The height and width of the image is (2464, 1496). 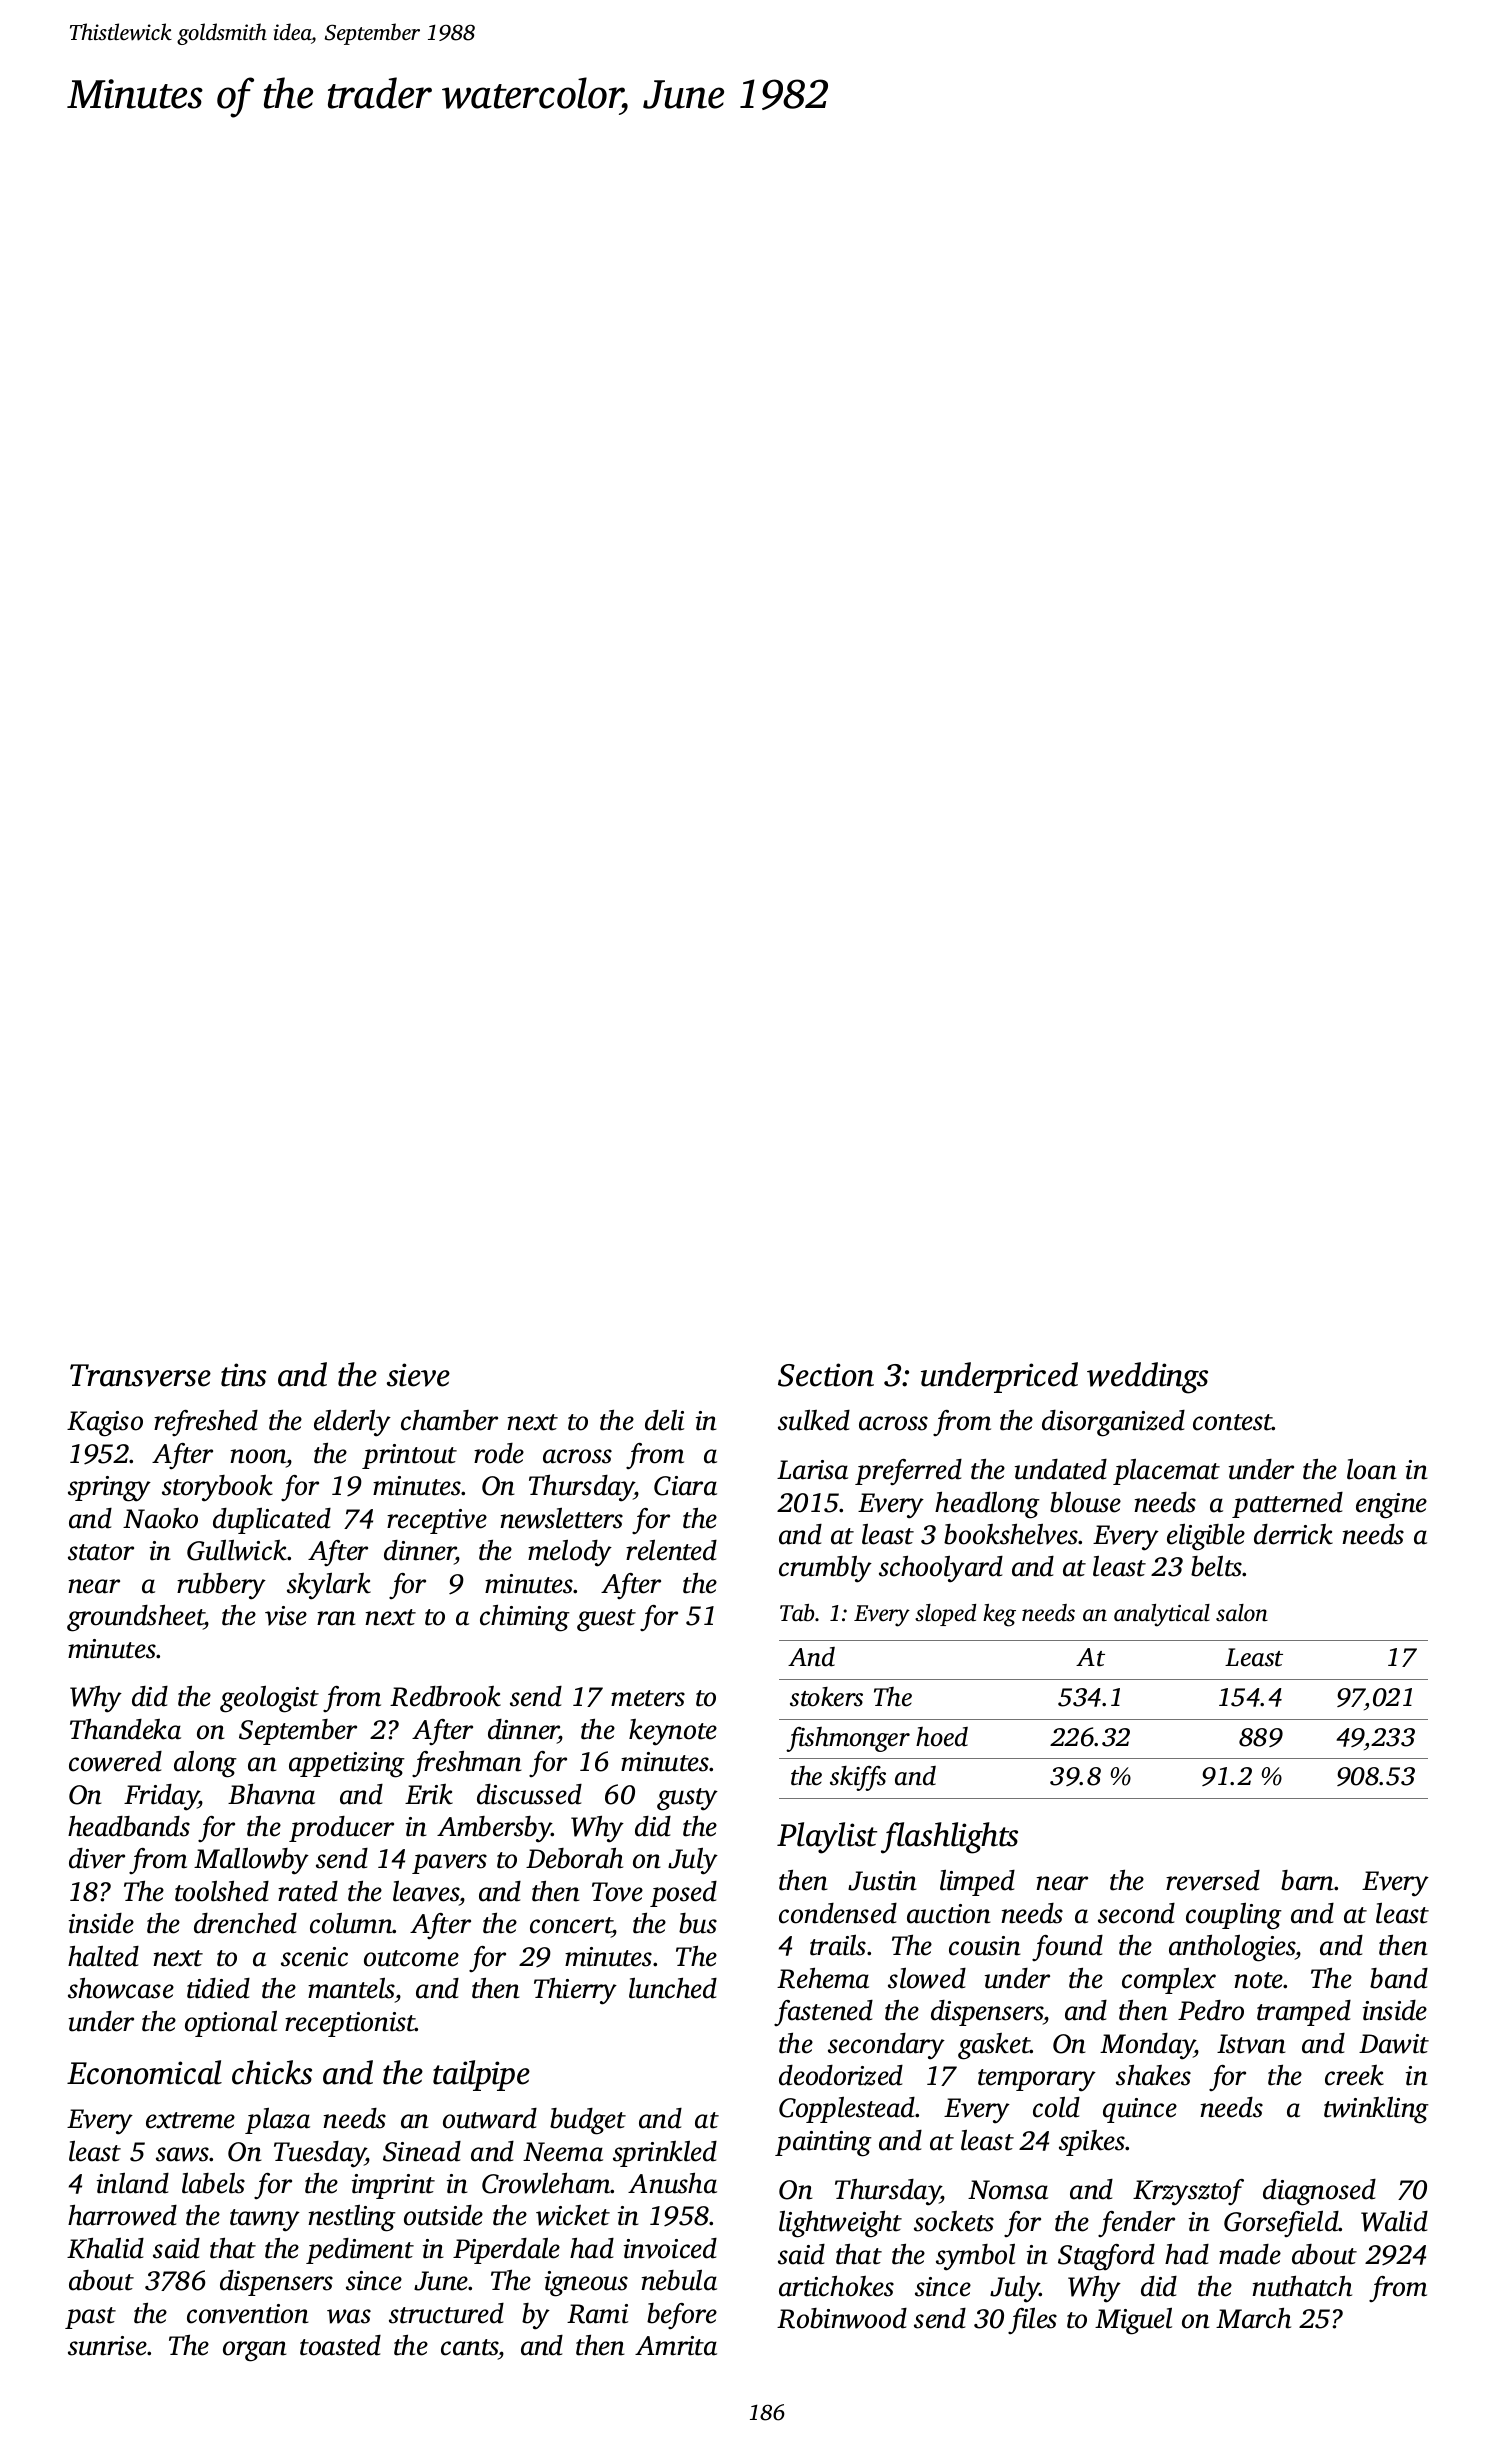 What do you see at coordinates (121, 1988) in the image?
I see `showcase` at bounding box center [121, 1988].
